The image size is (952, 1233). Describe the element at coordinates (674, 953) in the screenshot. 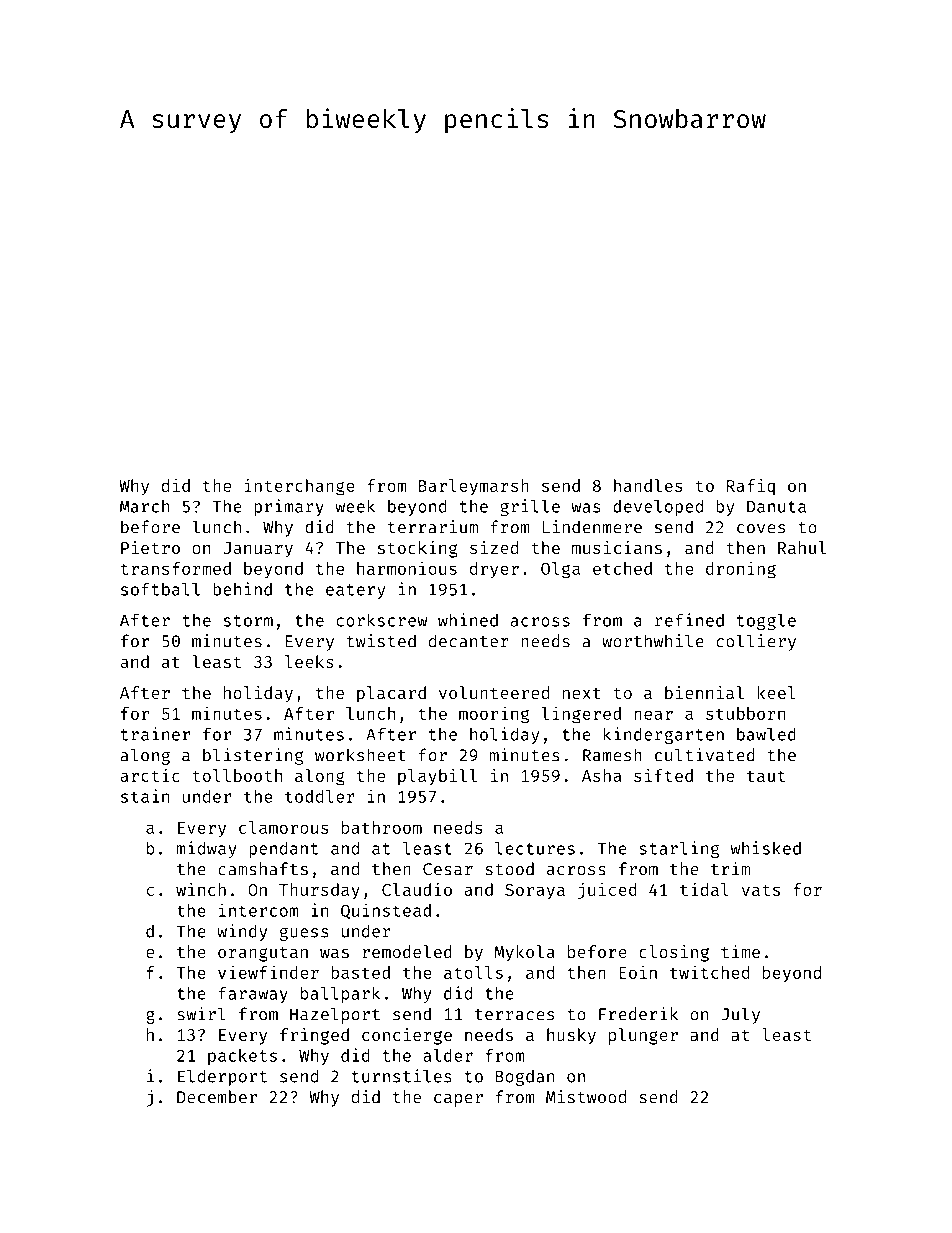

I see `closing` at that location.
